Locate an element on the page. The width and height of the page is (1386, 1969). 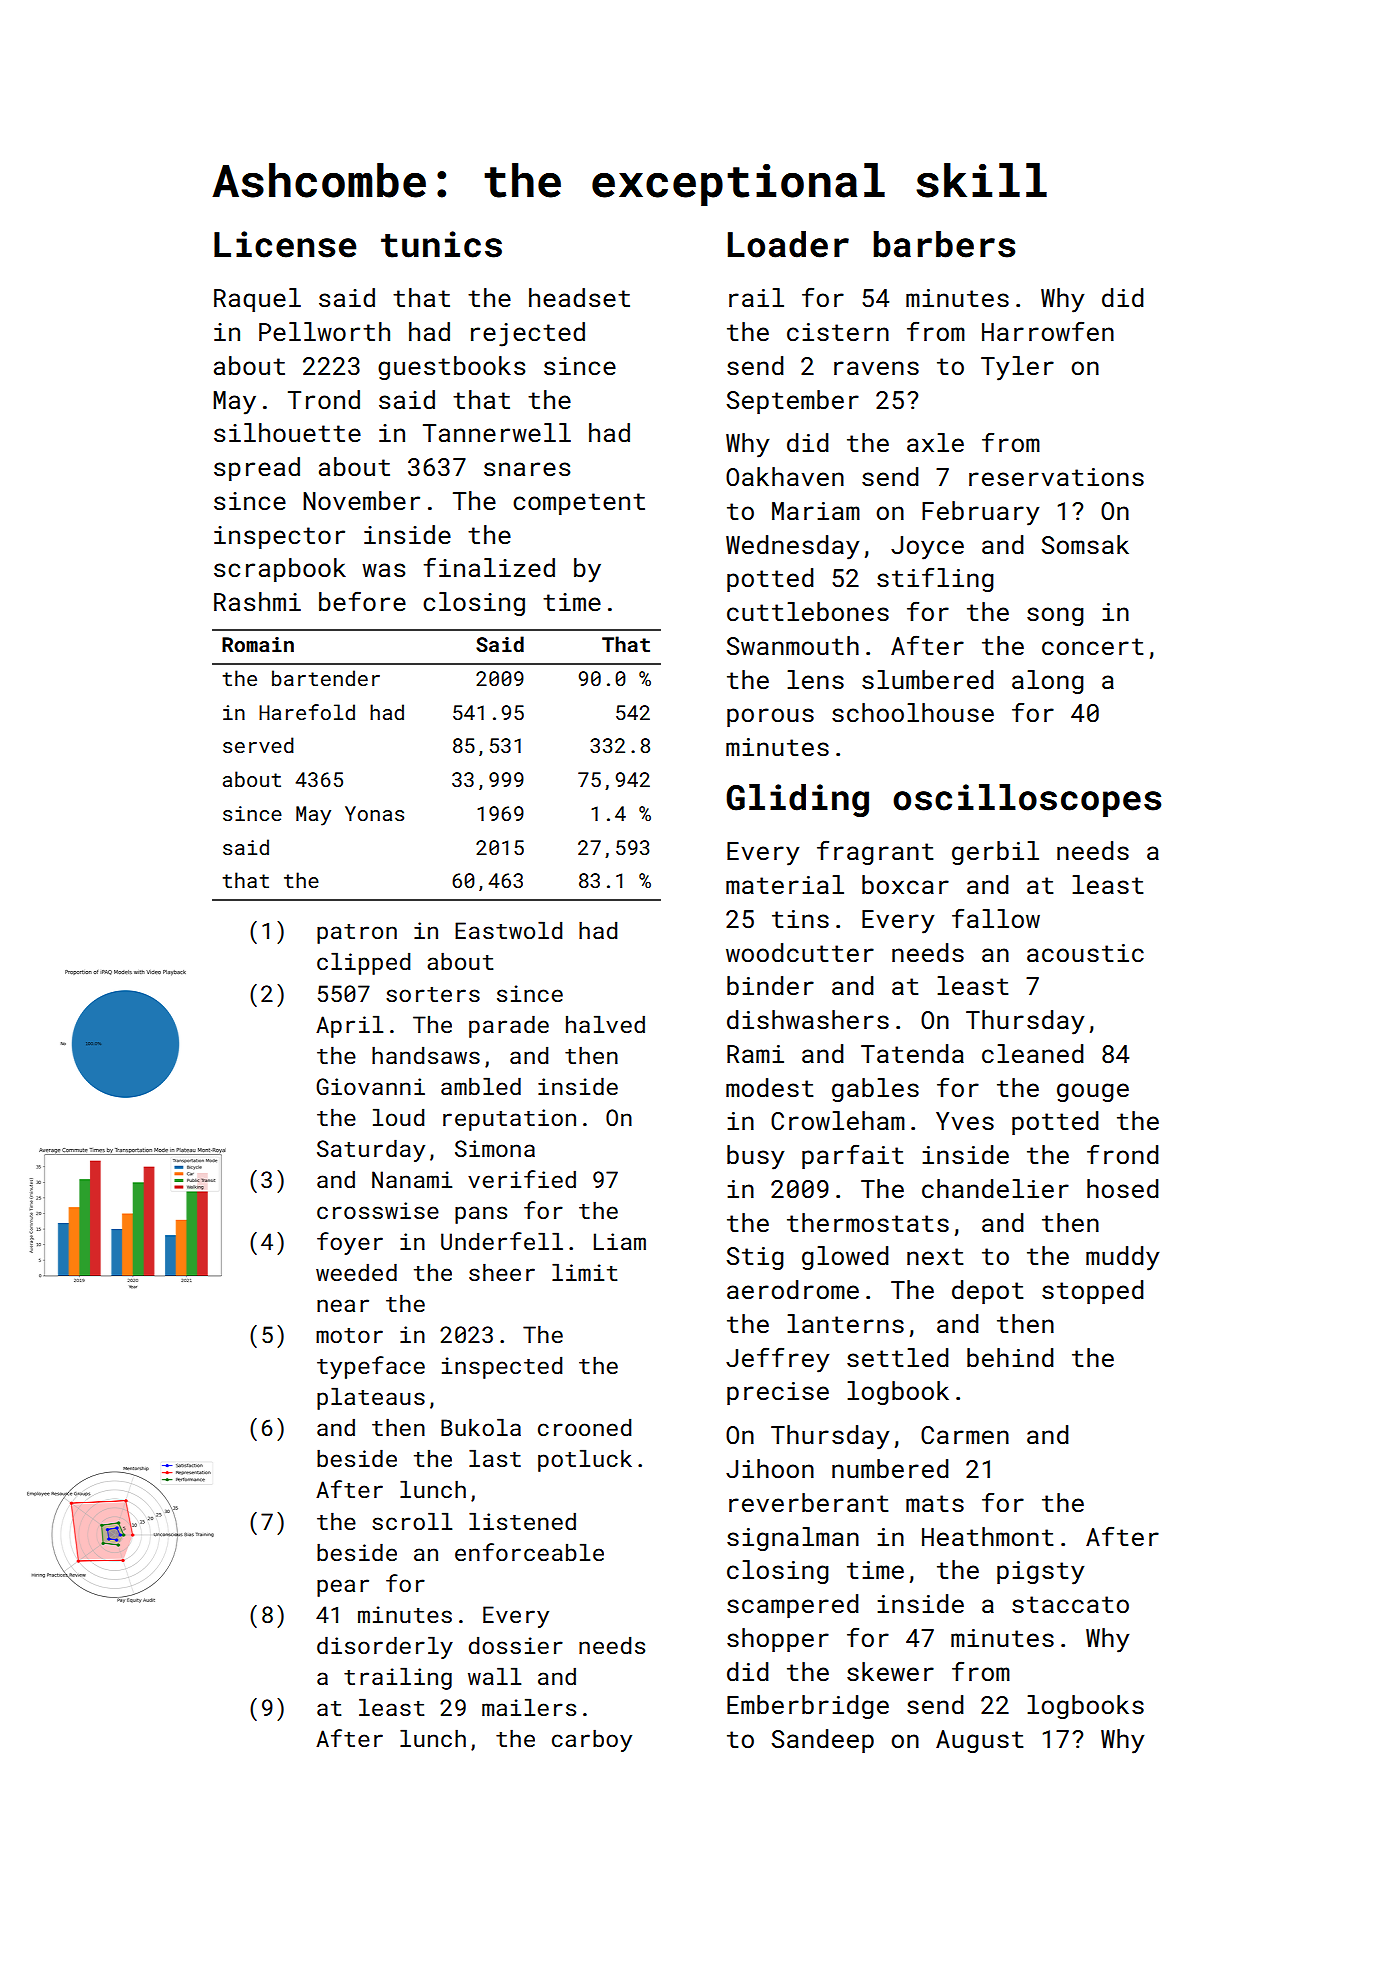
behind is located at coordinates (1010, 1358).
